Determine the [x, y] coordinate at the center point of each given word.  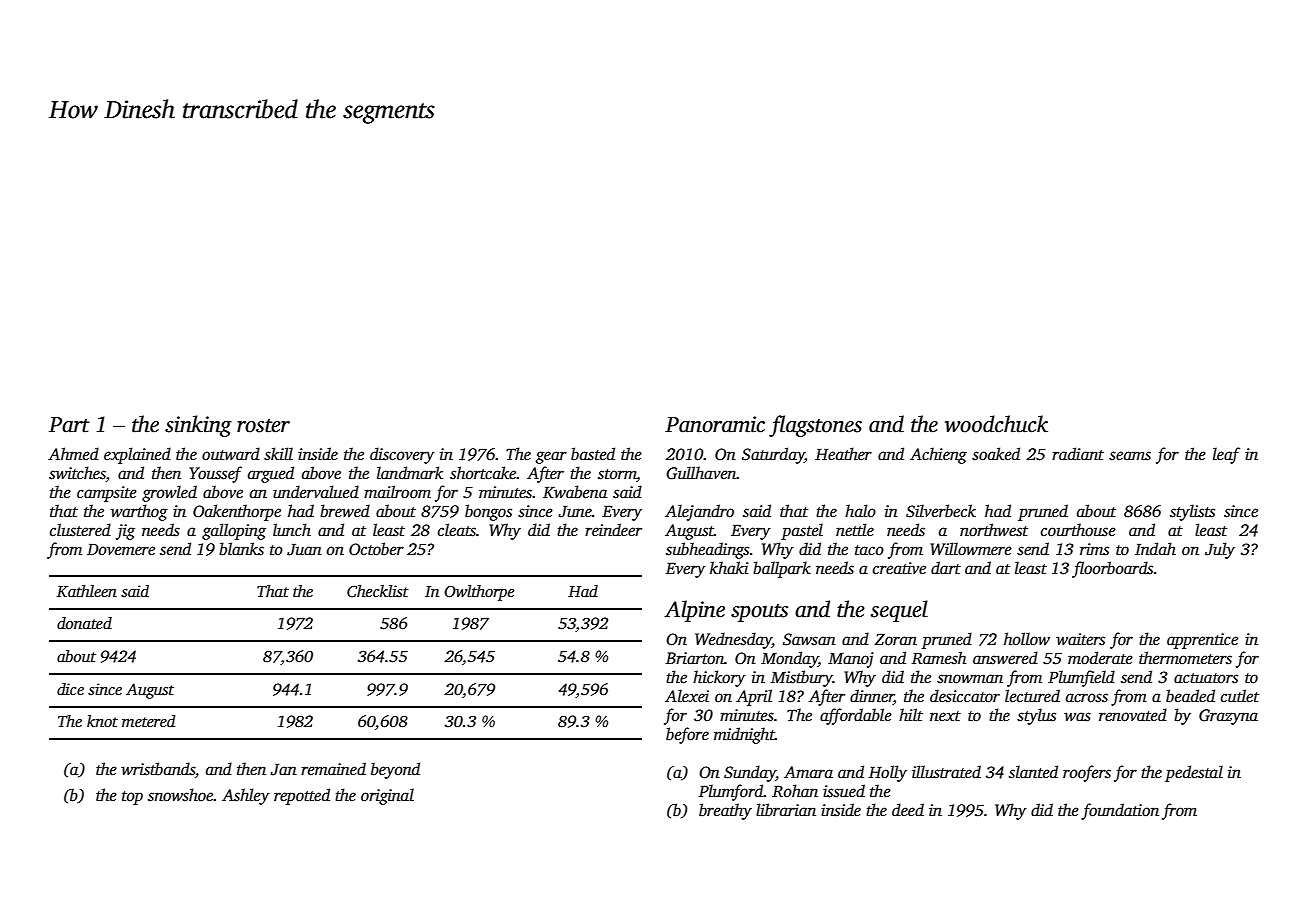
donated [84, 623]
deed [908, 810]
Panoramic [715, 424]
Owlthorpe [479, 593]
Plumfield [1081, 678]
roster [263, 426]
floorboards [1112, 569]
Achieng [938, 455]
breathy [725, 811]
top [132, 798]
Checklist [378, 591]
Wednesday [733, 640]
